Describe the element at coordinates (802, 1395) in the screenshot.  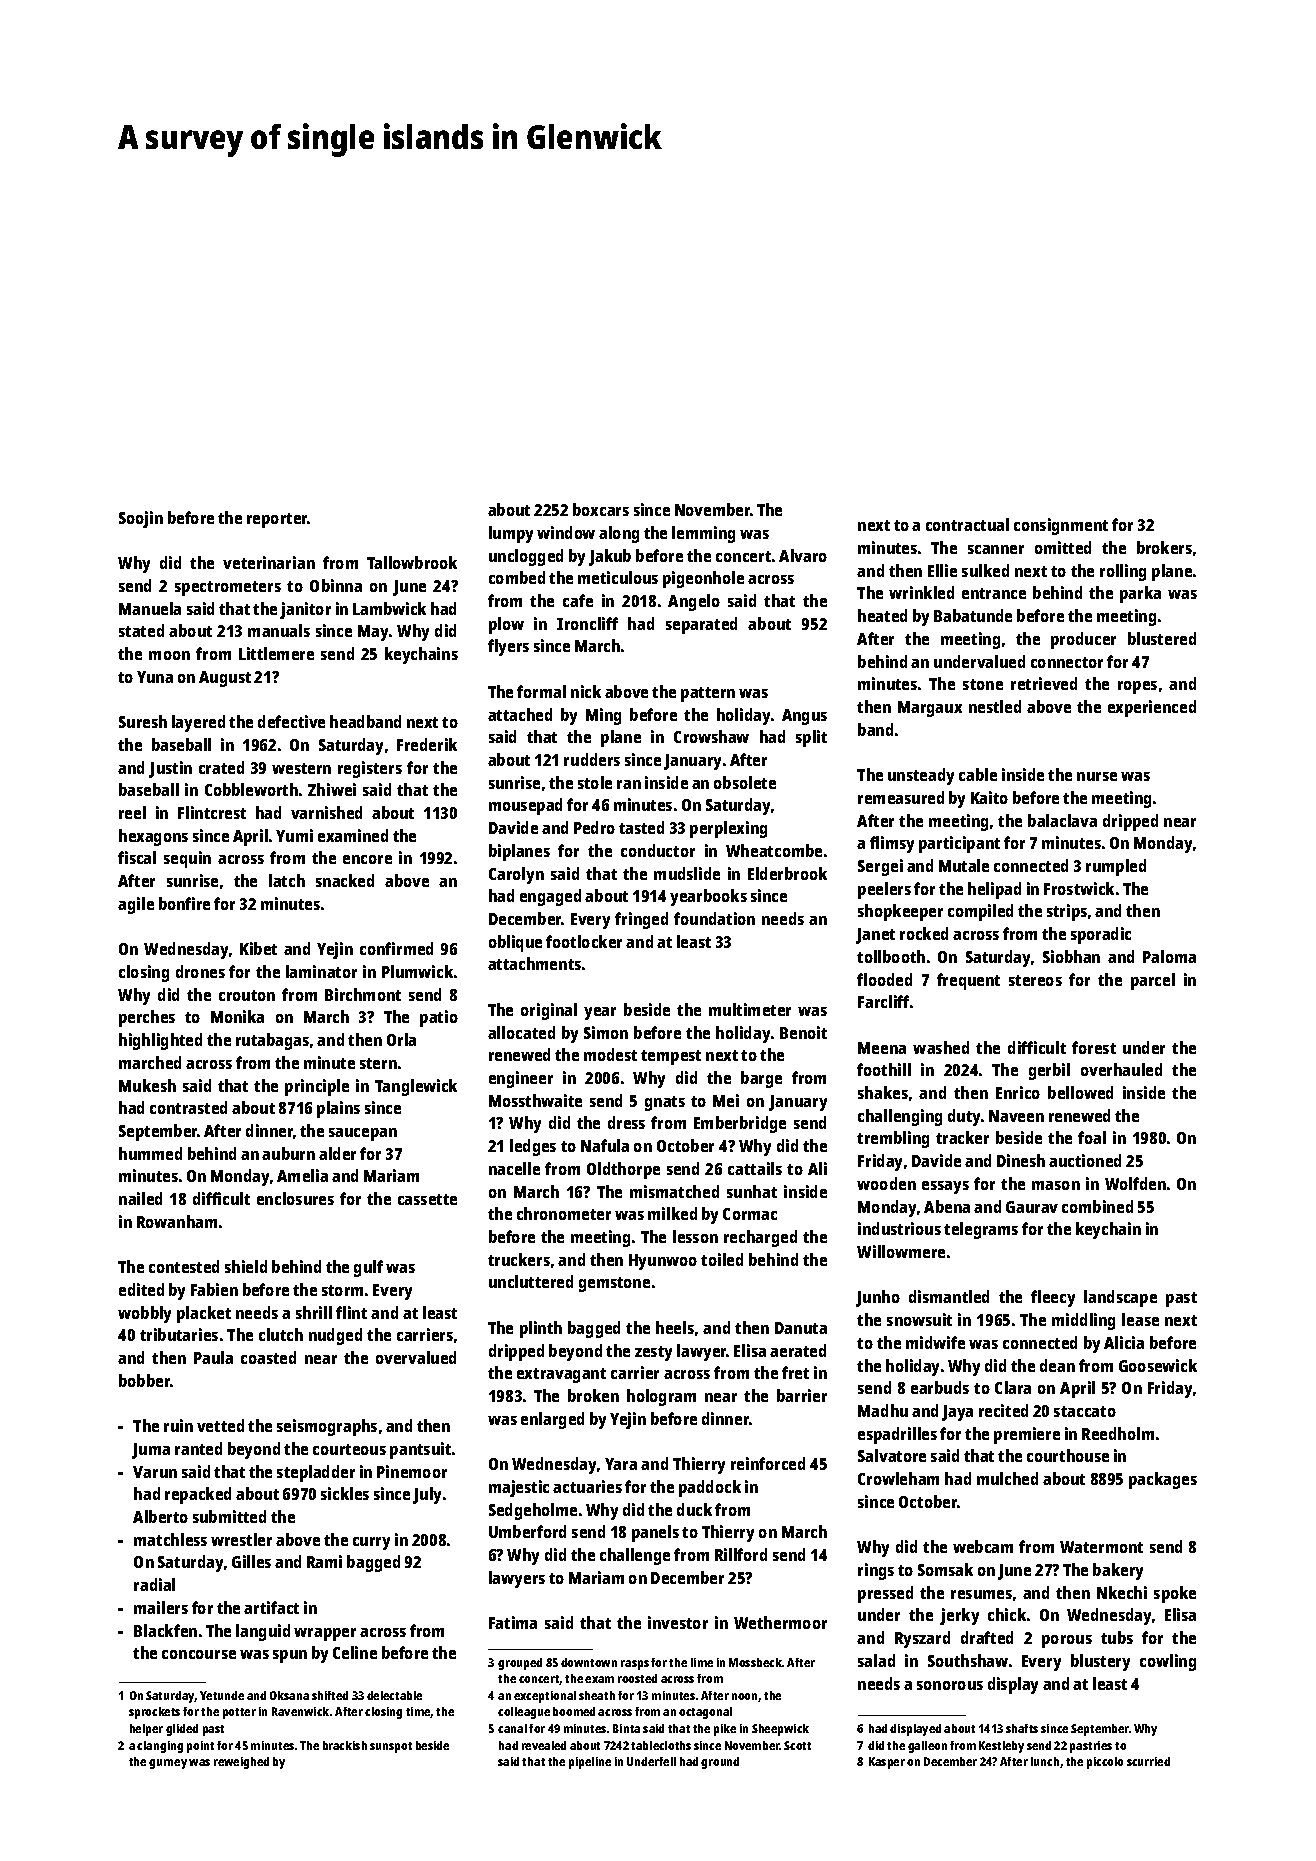
I see `barrier` at that location.
